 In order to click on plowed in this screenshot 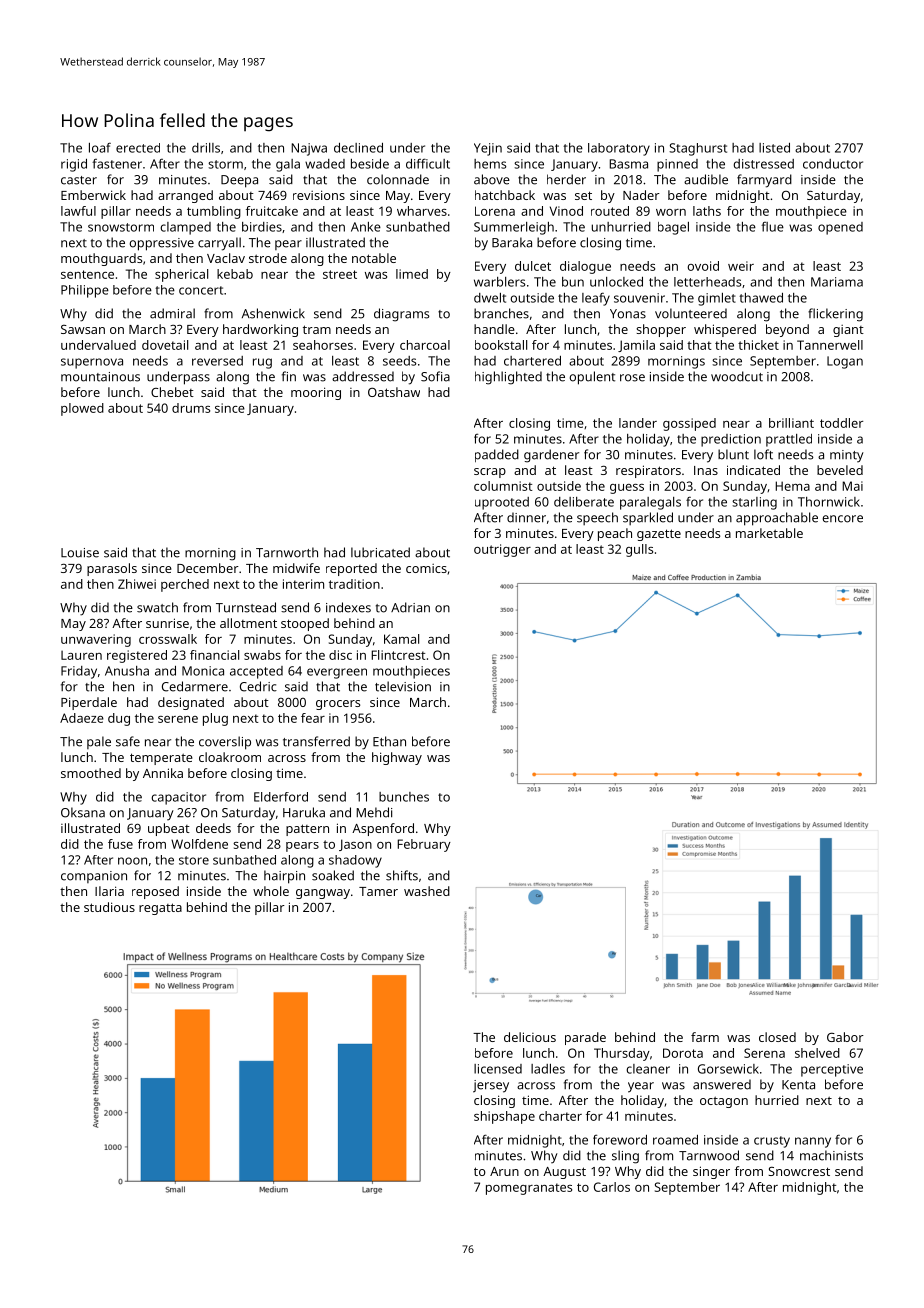, I will do `click(82, 409)`.
